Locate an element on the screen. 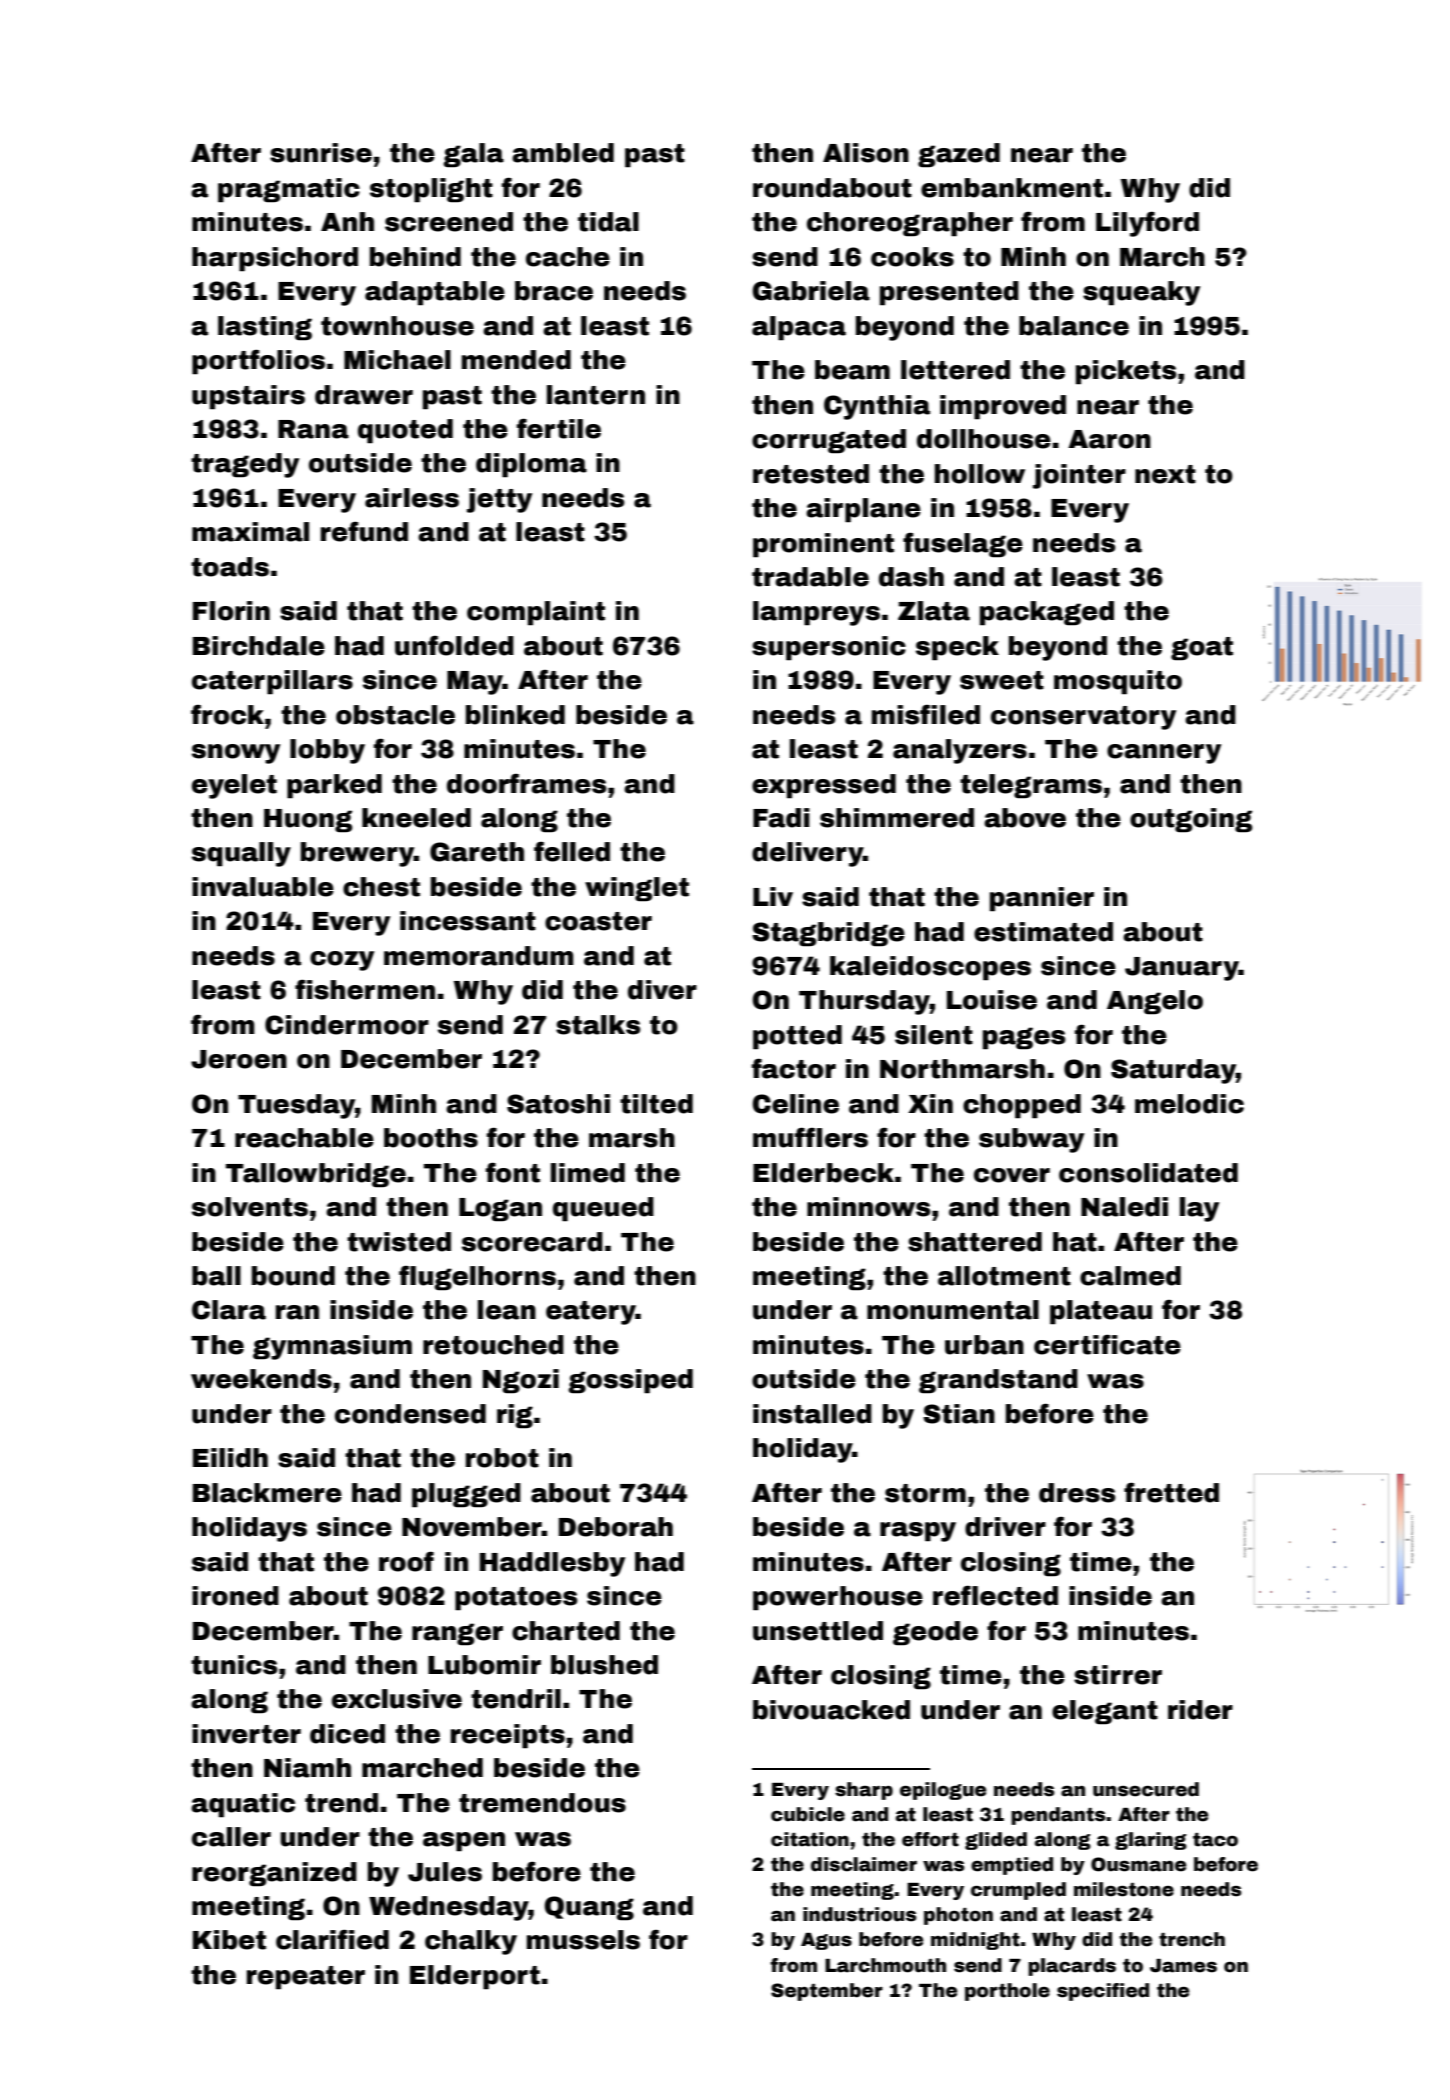  memorandum is located at coordinates (479, 956).
